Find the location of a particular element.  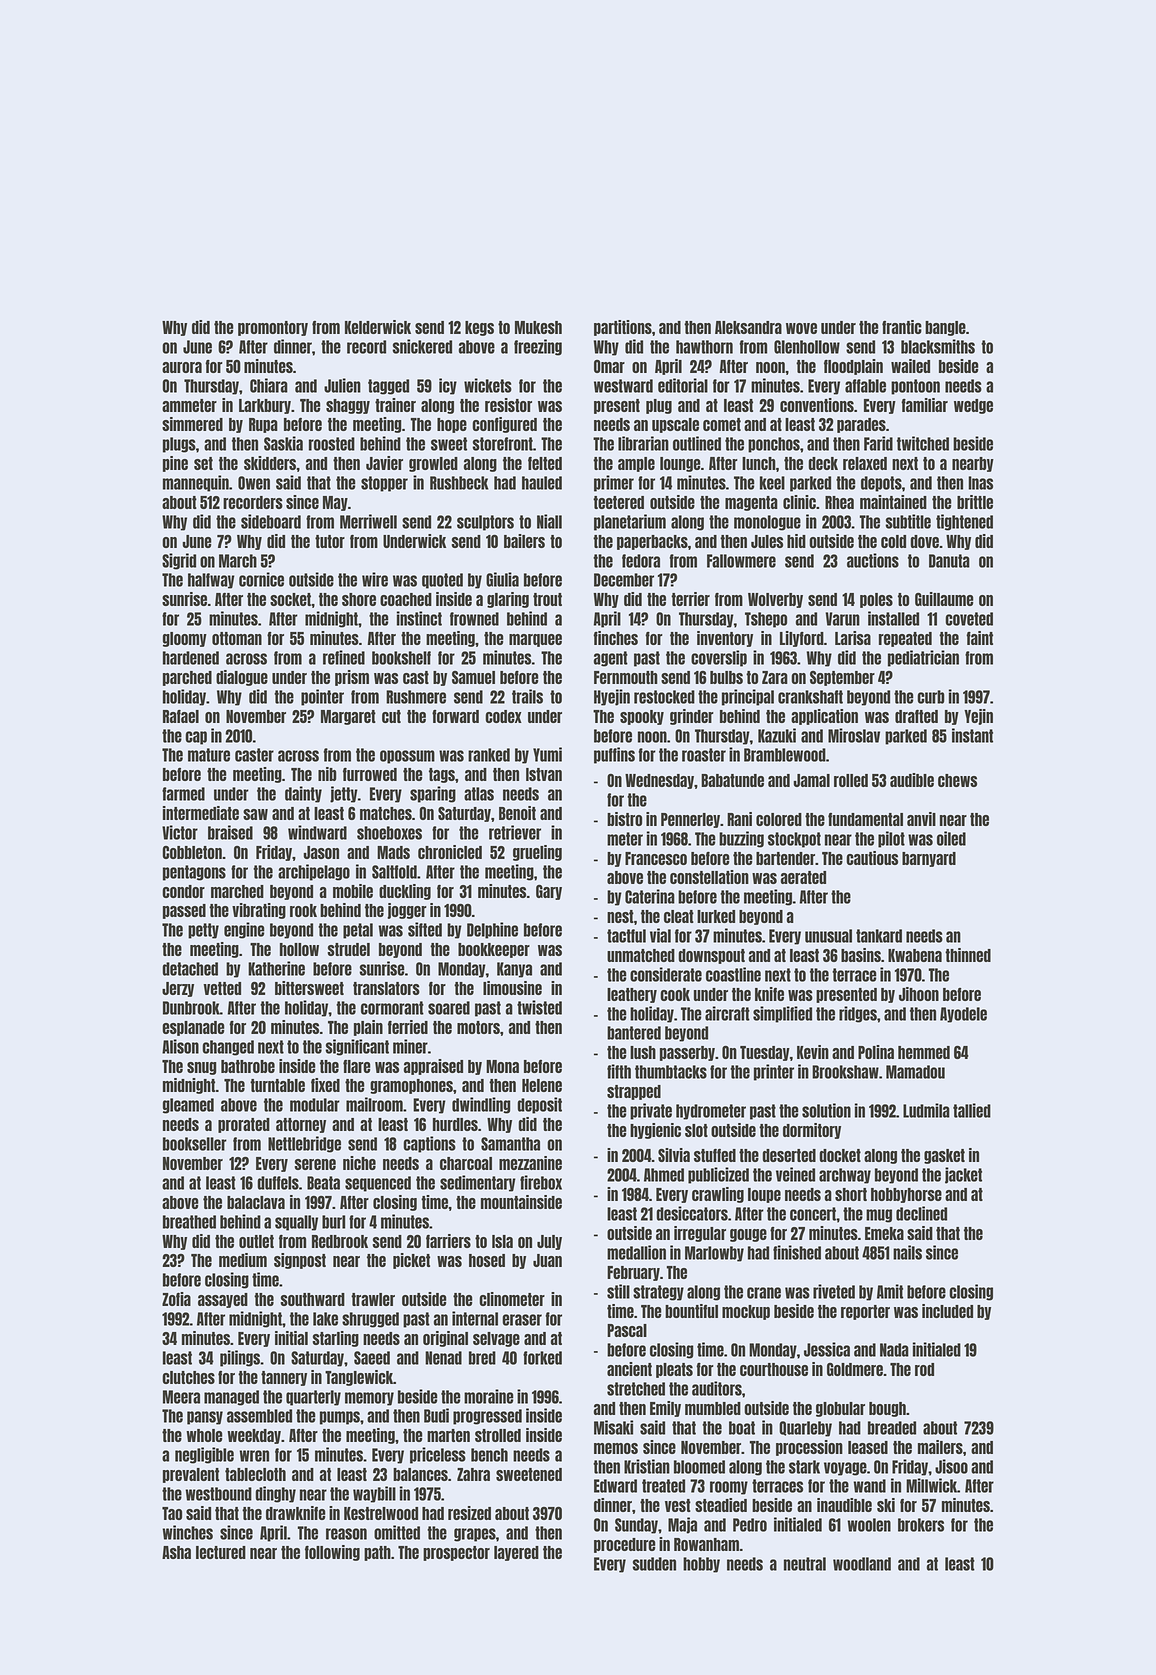

prorated is located at coordinates (244, 1125).
